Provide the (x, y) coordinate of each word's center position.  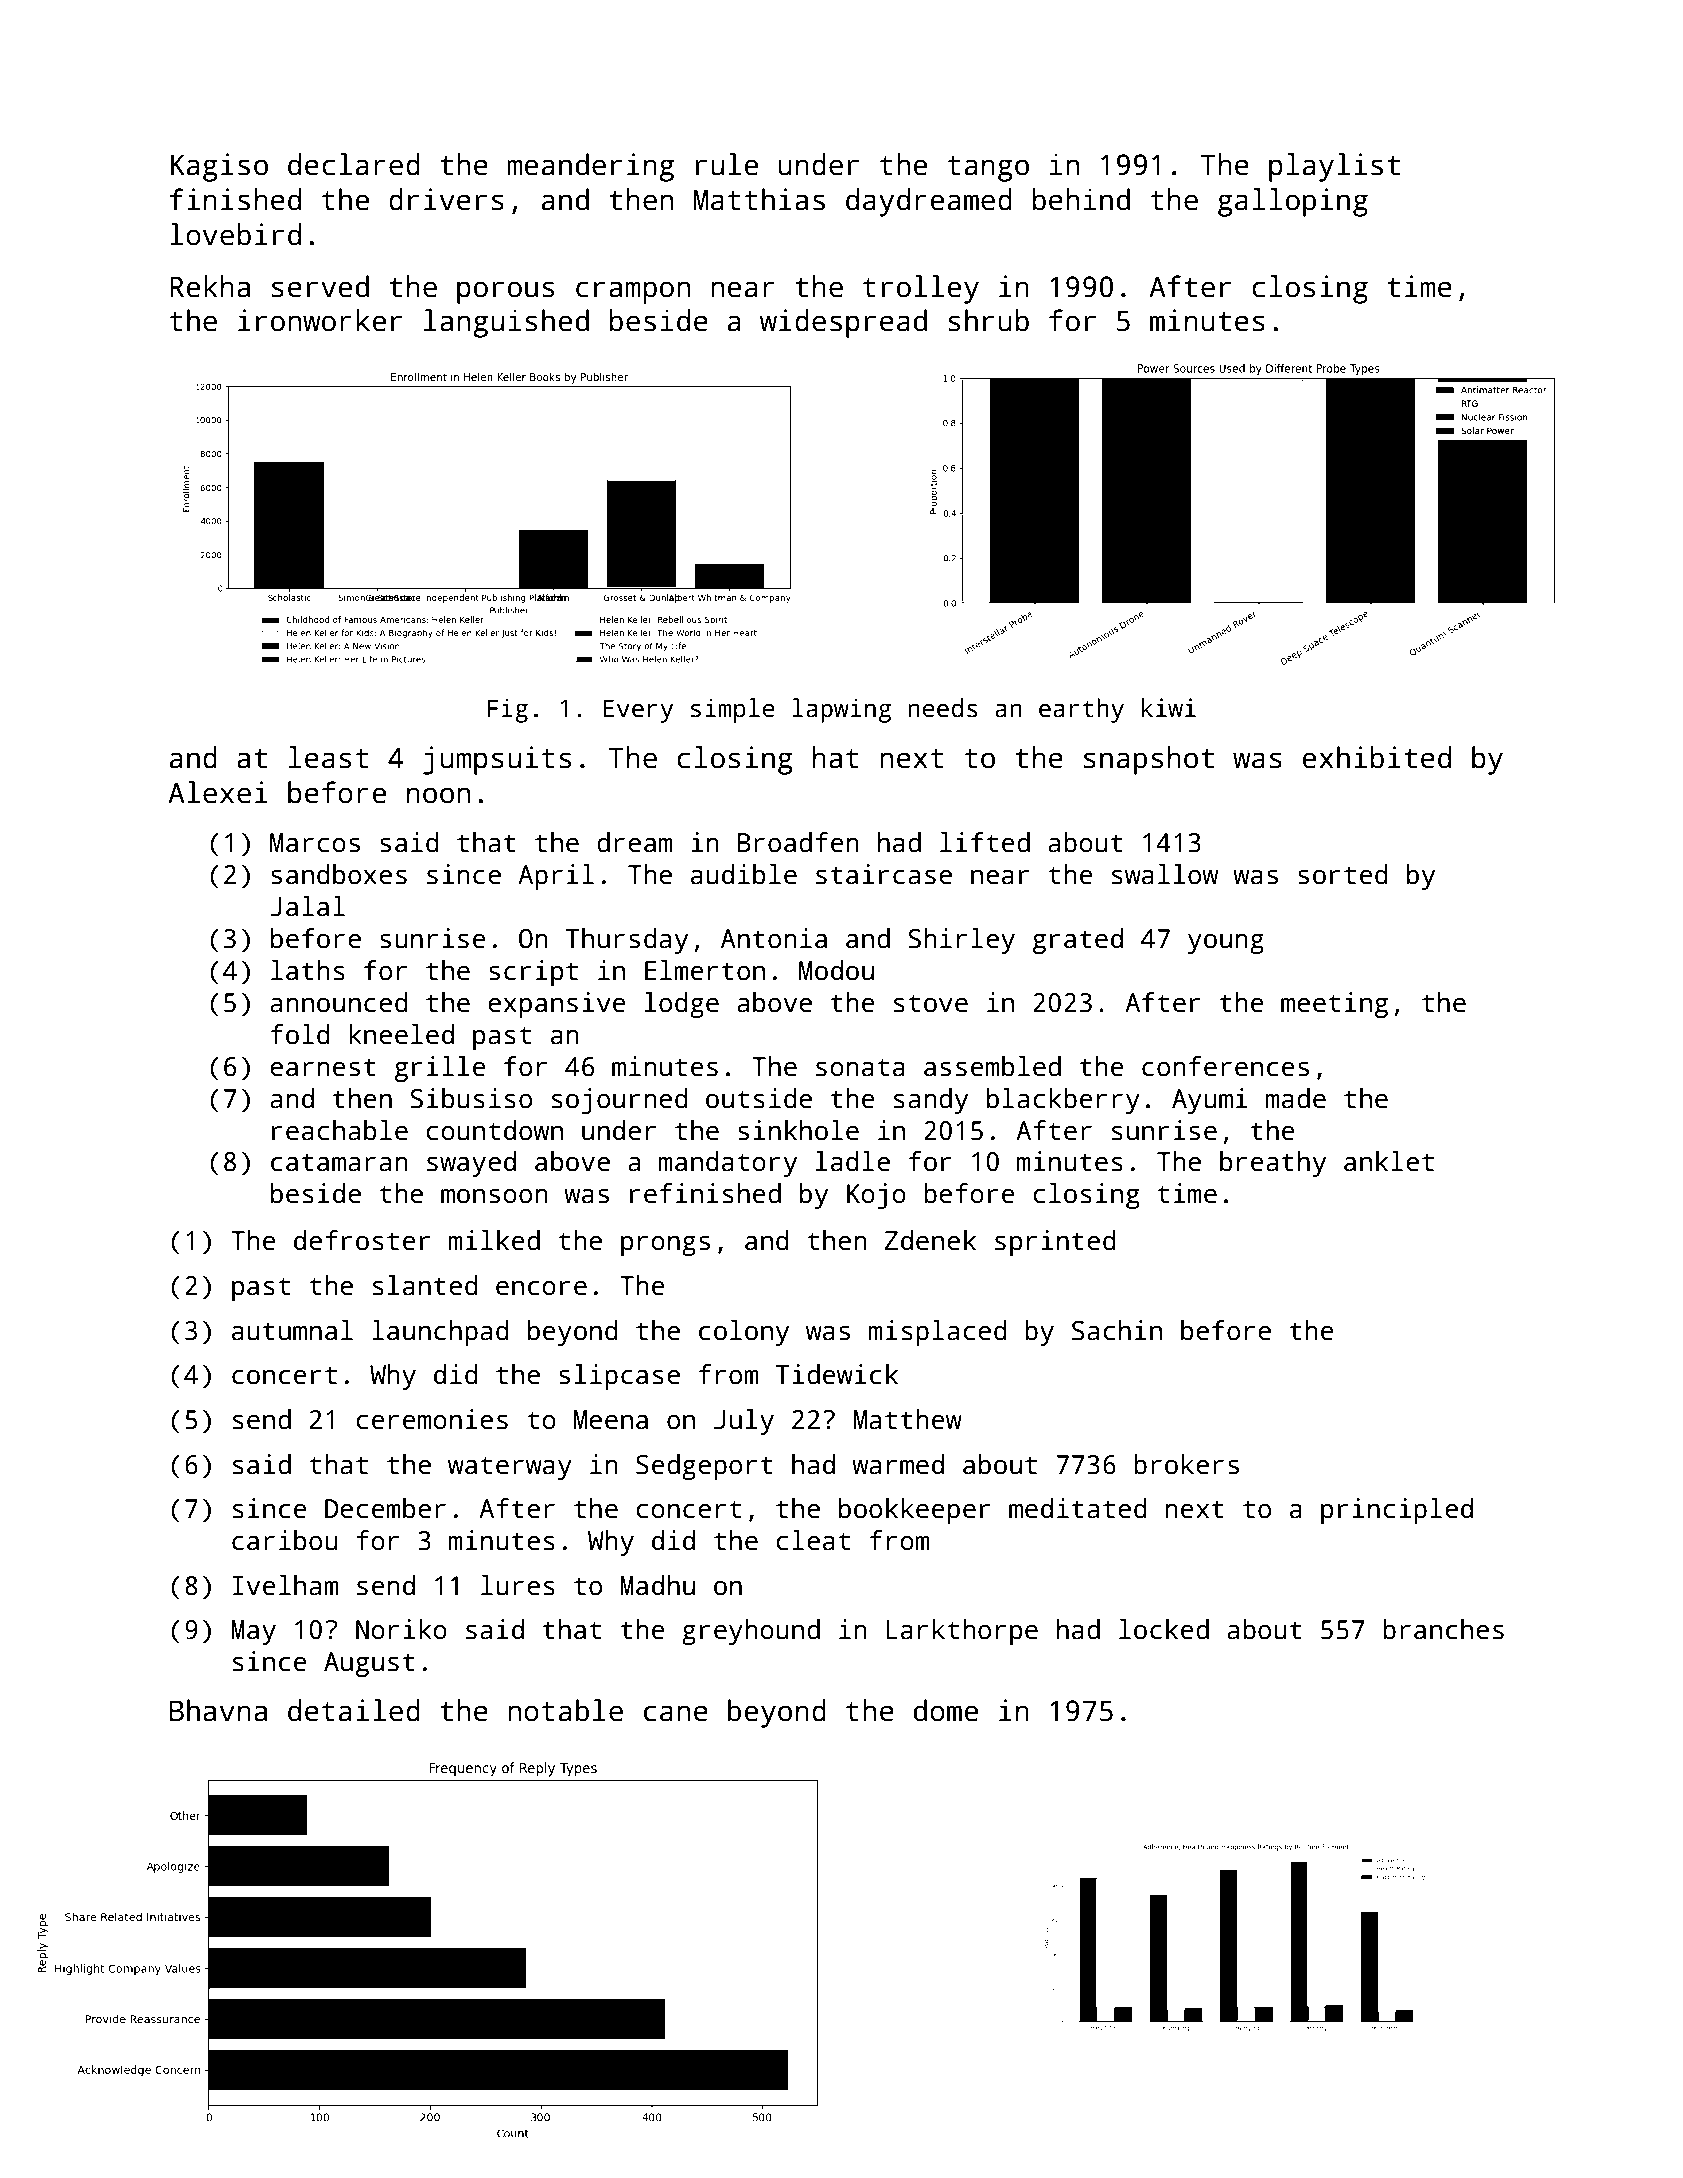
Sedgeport (704, 1467)
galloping (1293, 202)
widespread (843, 323)
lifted (985, 842)
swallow (1165, 874)
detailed (354, 1710)
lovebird (235, 234)
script (533, 973)
